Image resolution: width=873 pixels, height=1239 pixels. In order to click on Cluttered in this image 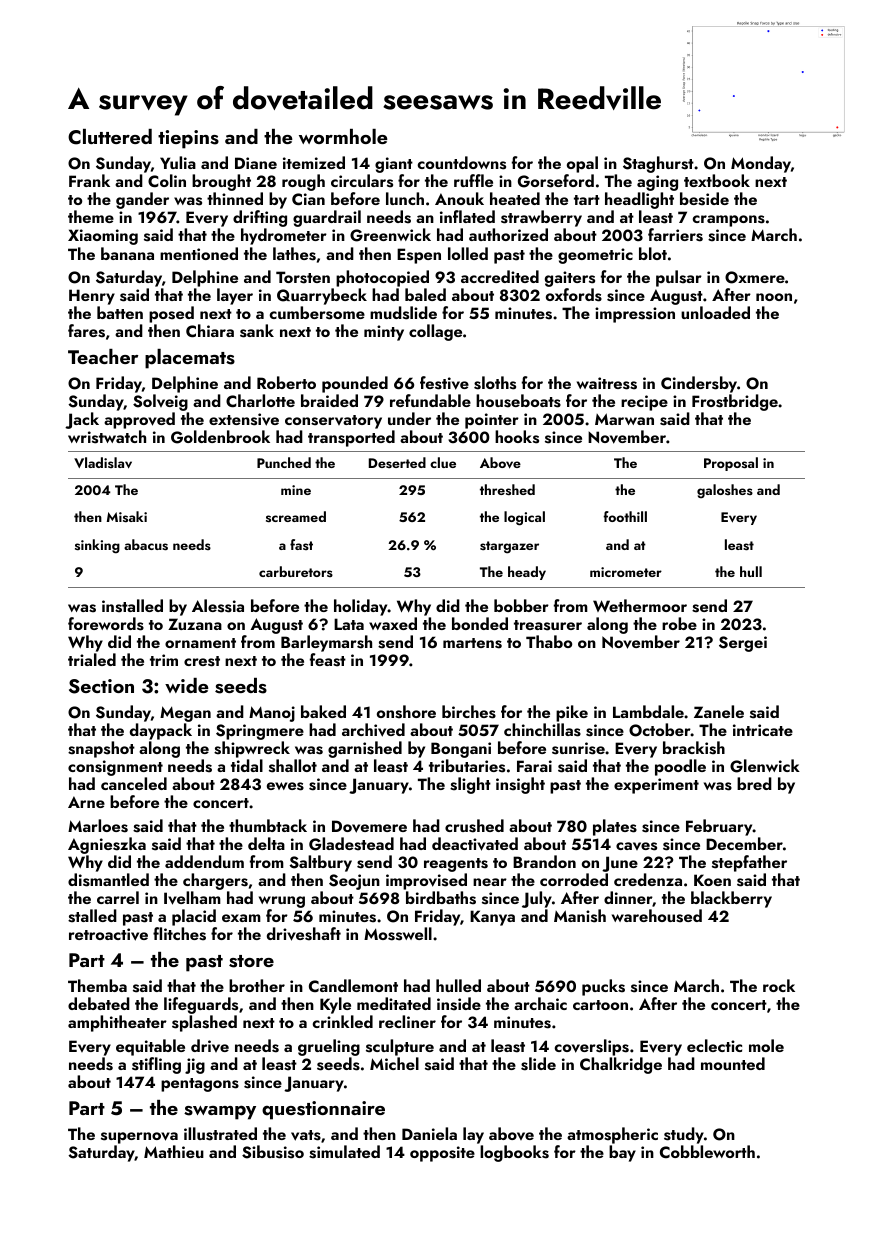, I will do `click(110, 137)`.
